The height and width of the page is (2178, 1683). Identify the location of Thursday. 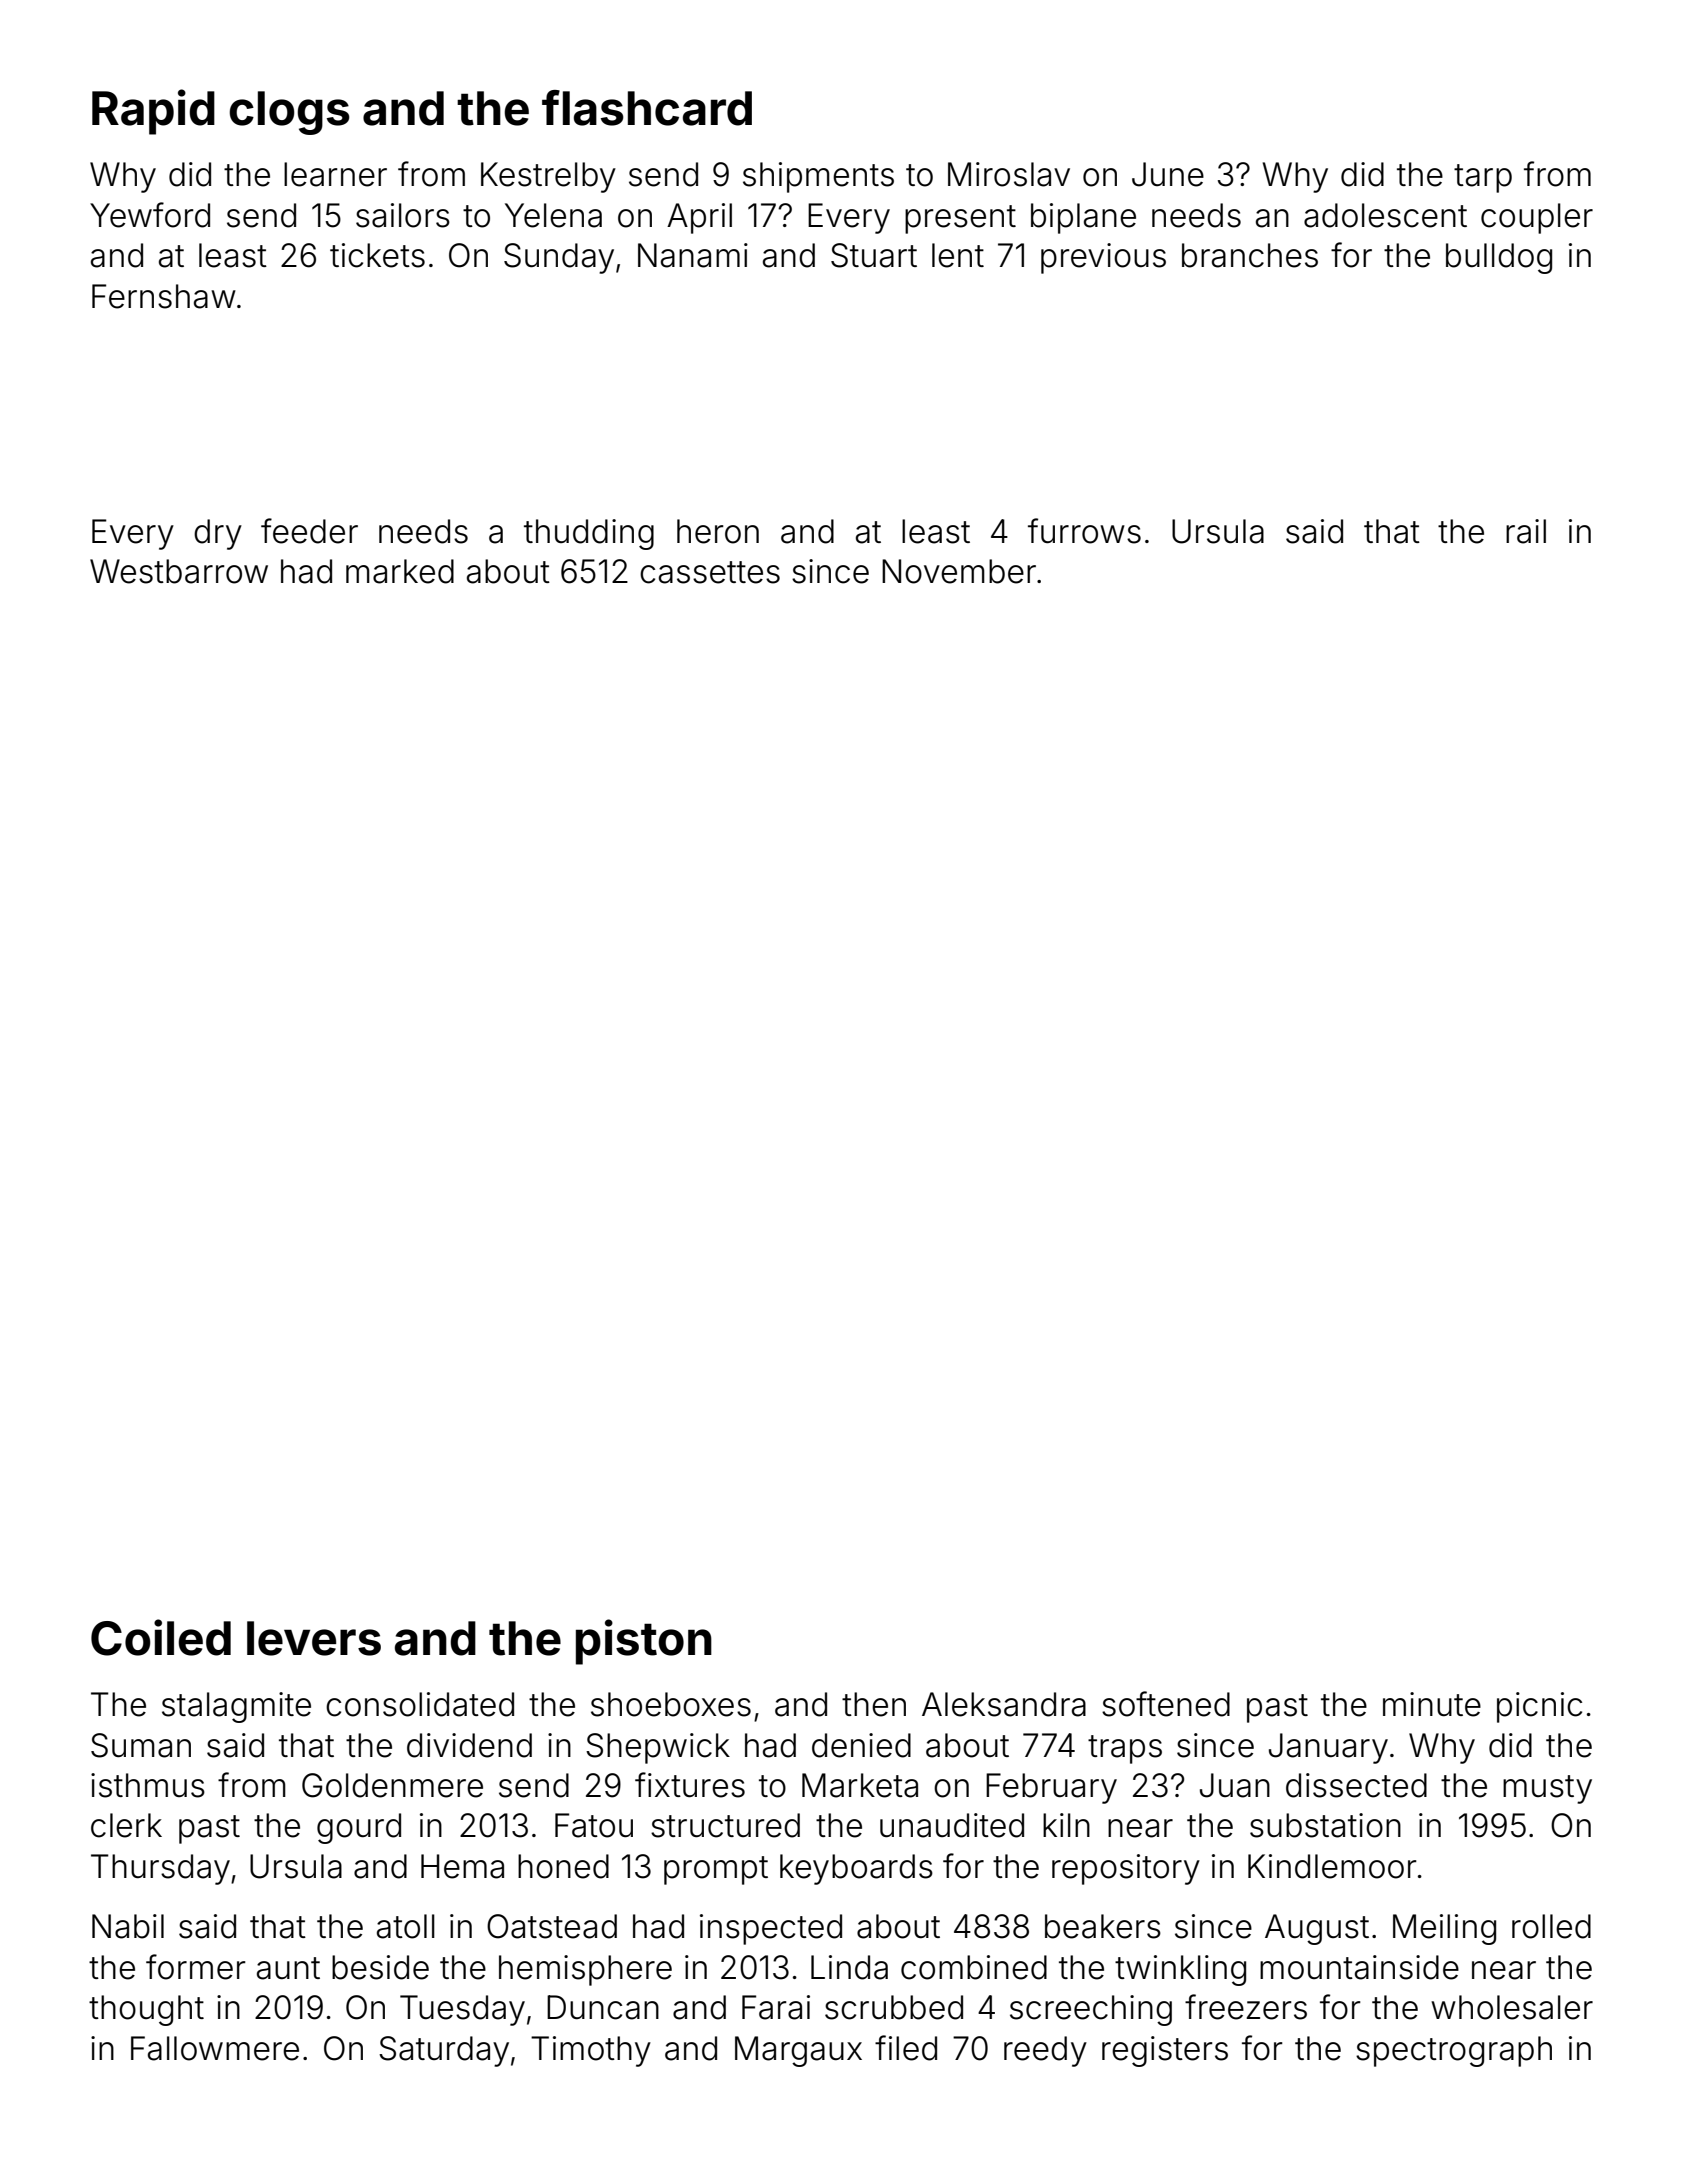
(160, 1869).
